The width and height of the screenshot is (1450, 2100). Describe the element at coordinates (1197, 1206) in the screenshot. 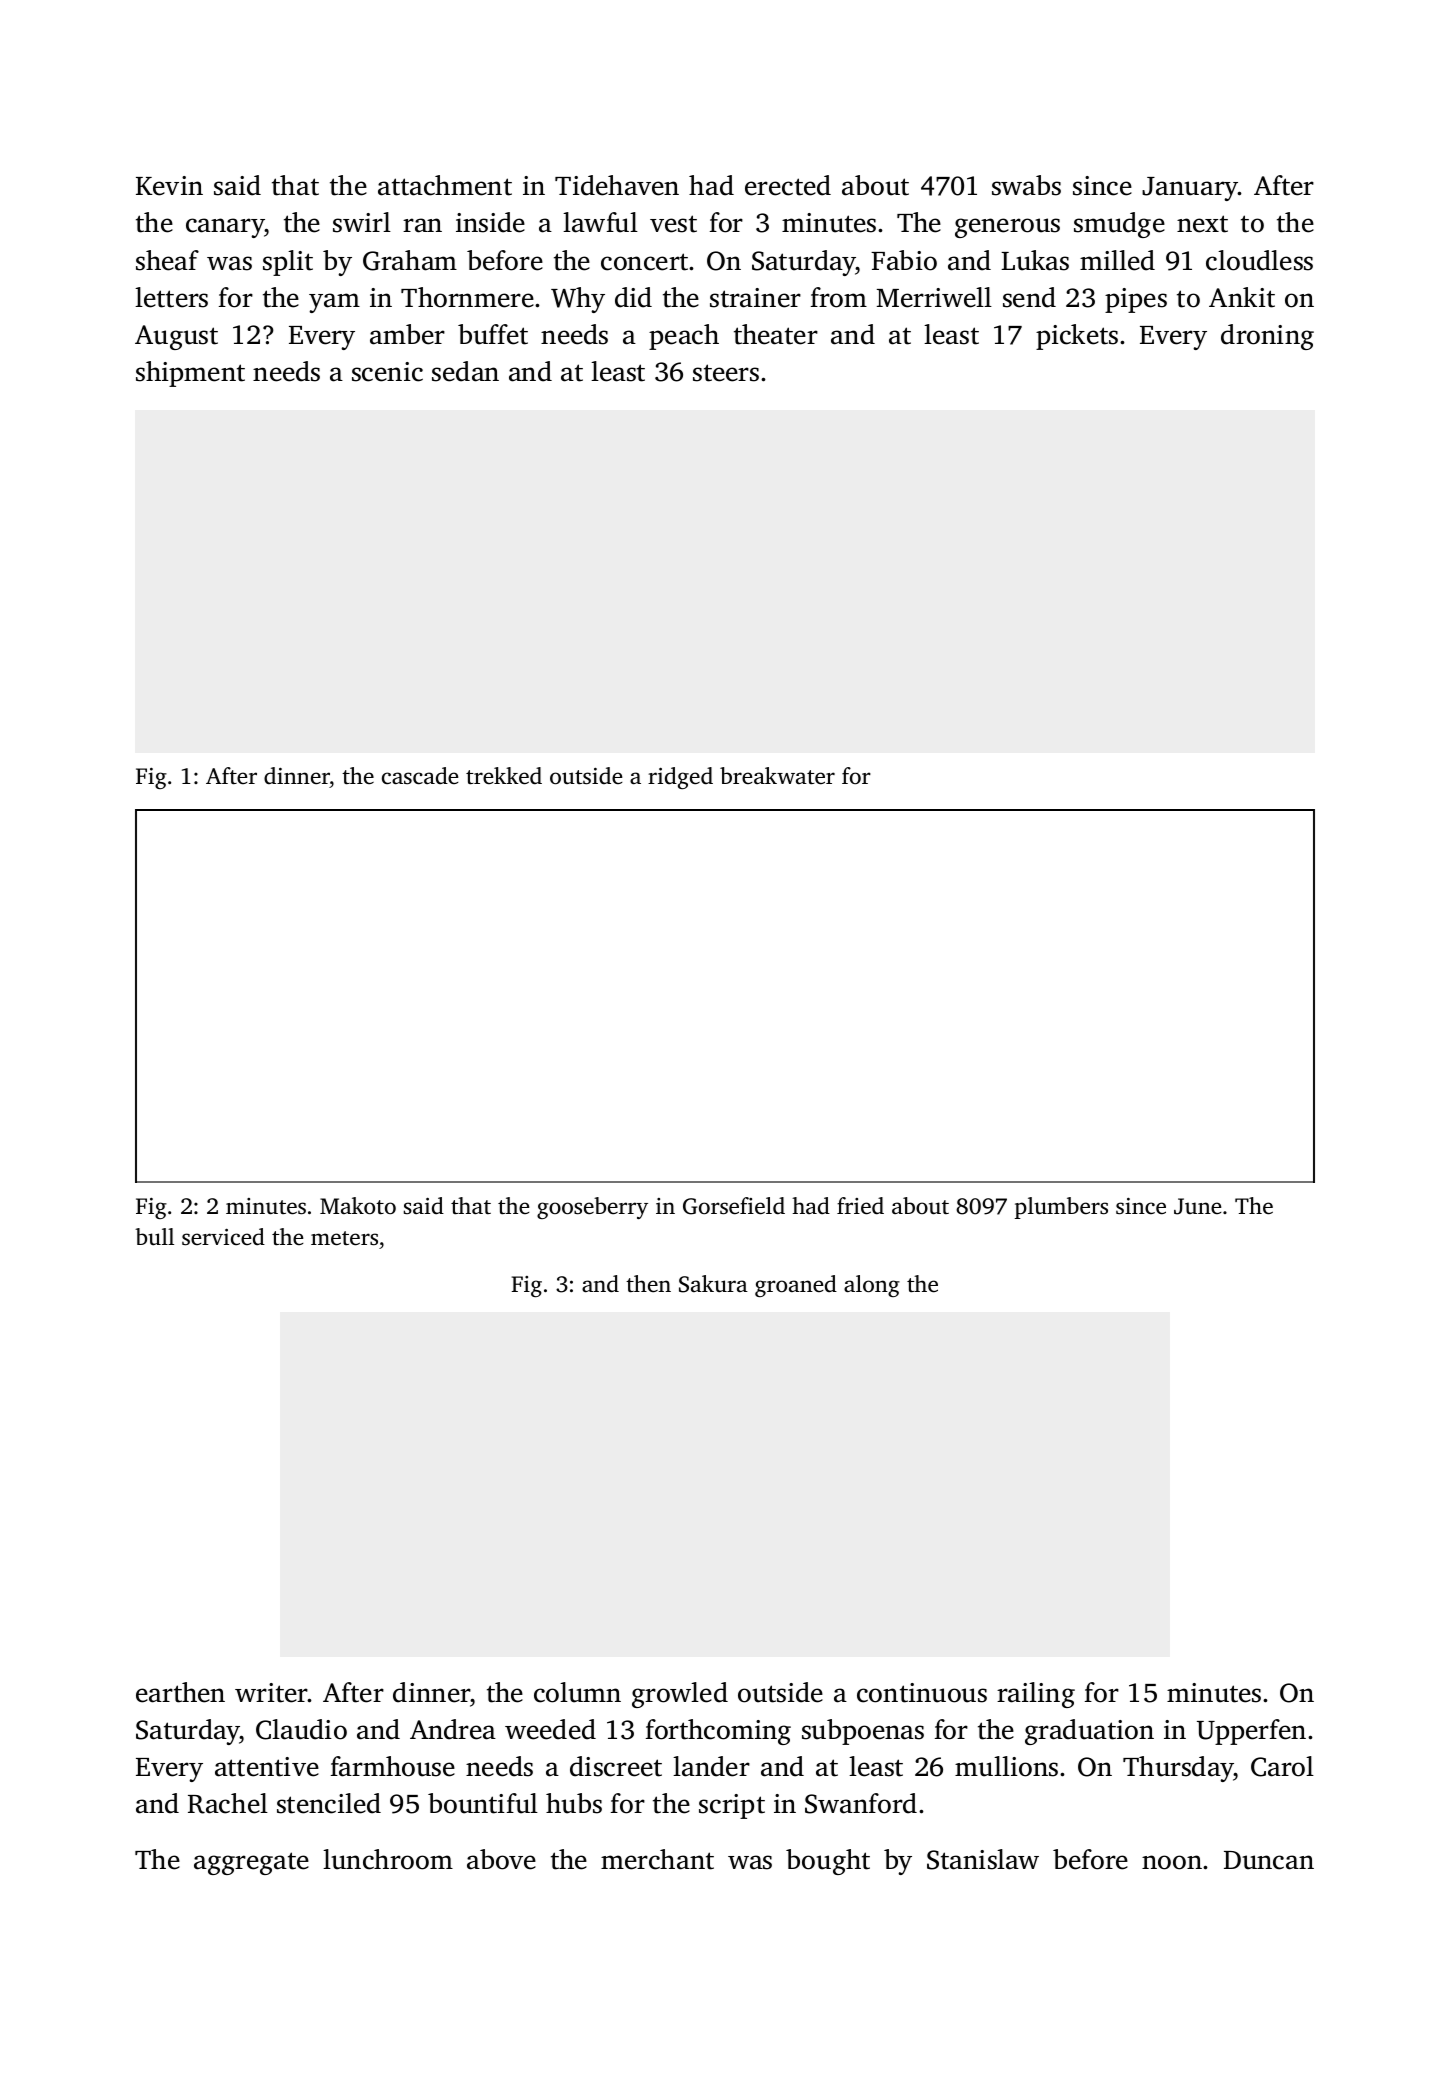

I see `June` at that location.
